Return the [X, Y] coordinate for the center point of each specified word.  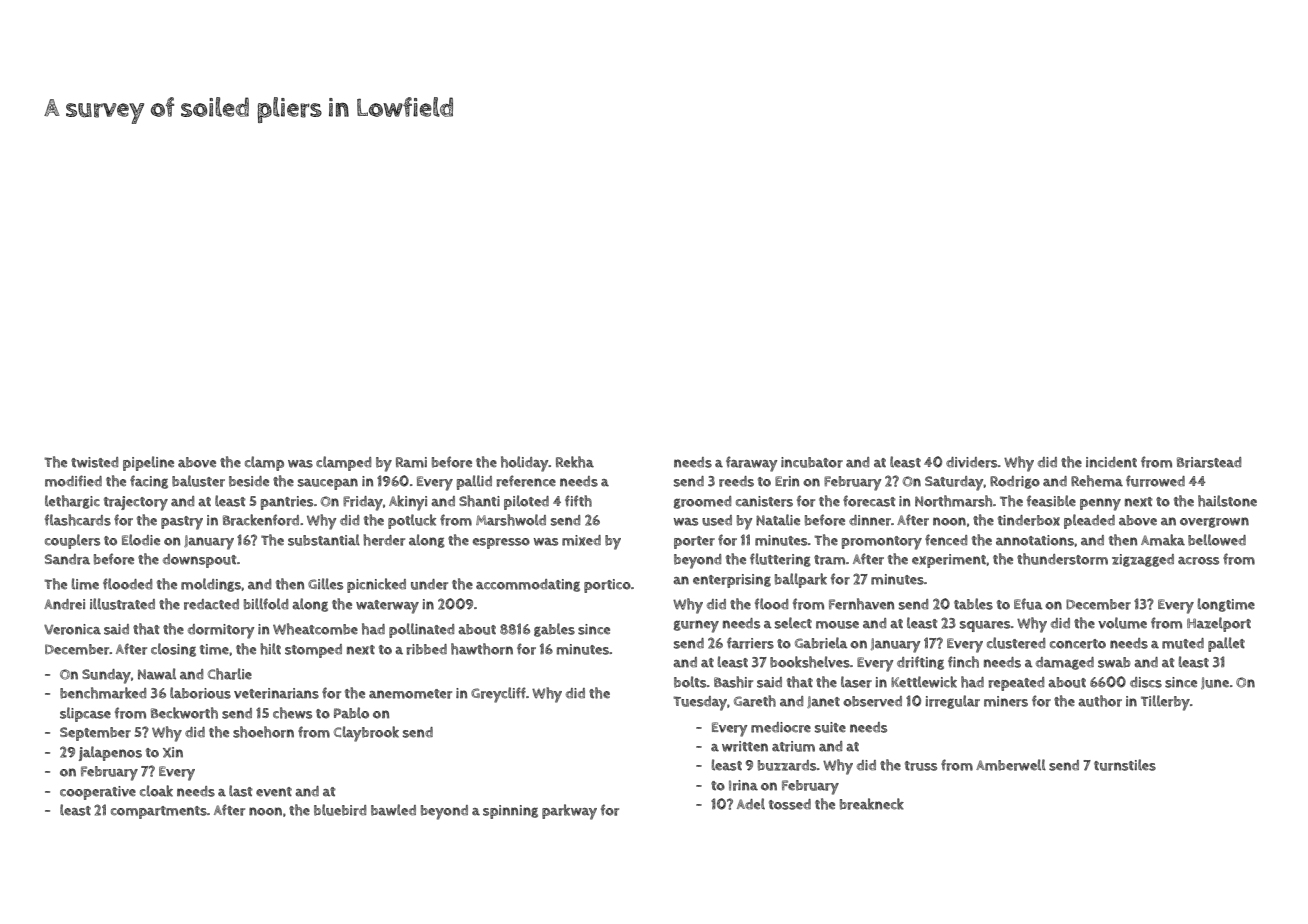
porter [694, 542]
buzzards [787, 765]
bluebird [340, 810]
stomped [313, 651]
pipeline [148, 463]
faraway [751, 464]
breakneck [872, 804]
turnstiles [1125, 765]
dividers [972, 462]
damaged [1065, 663]
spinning [510, 812]
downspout [200, 561]
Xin [173, 752]
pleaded [1089, 521]
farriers [750, 643]
